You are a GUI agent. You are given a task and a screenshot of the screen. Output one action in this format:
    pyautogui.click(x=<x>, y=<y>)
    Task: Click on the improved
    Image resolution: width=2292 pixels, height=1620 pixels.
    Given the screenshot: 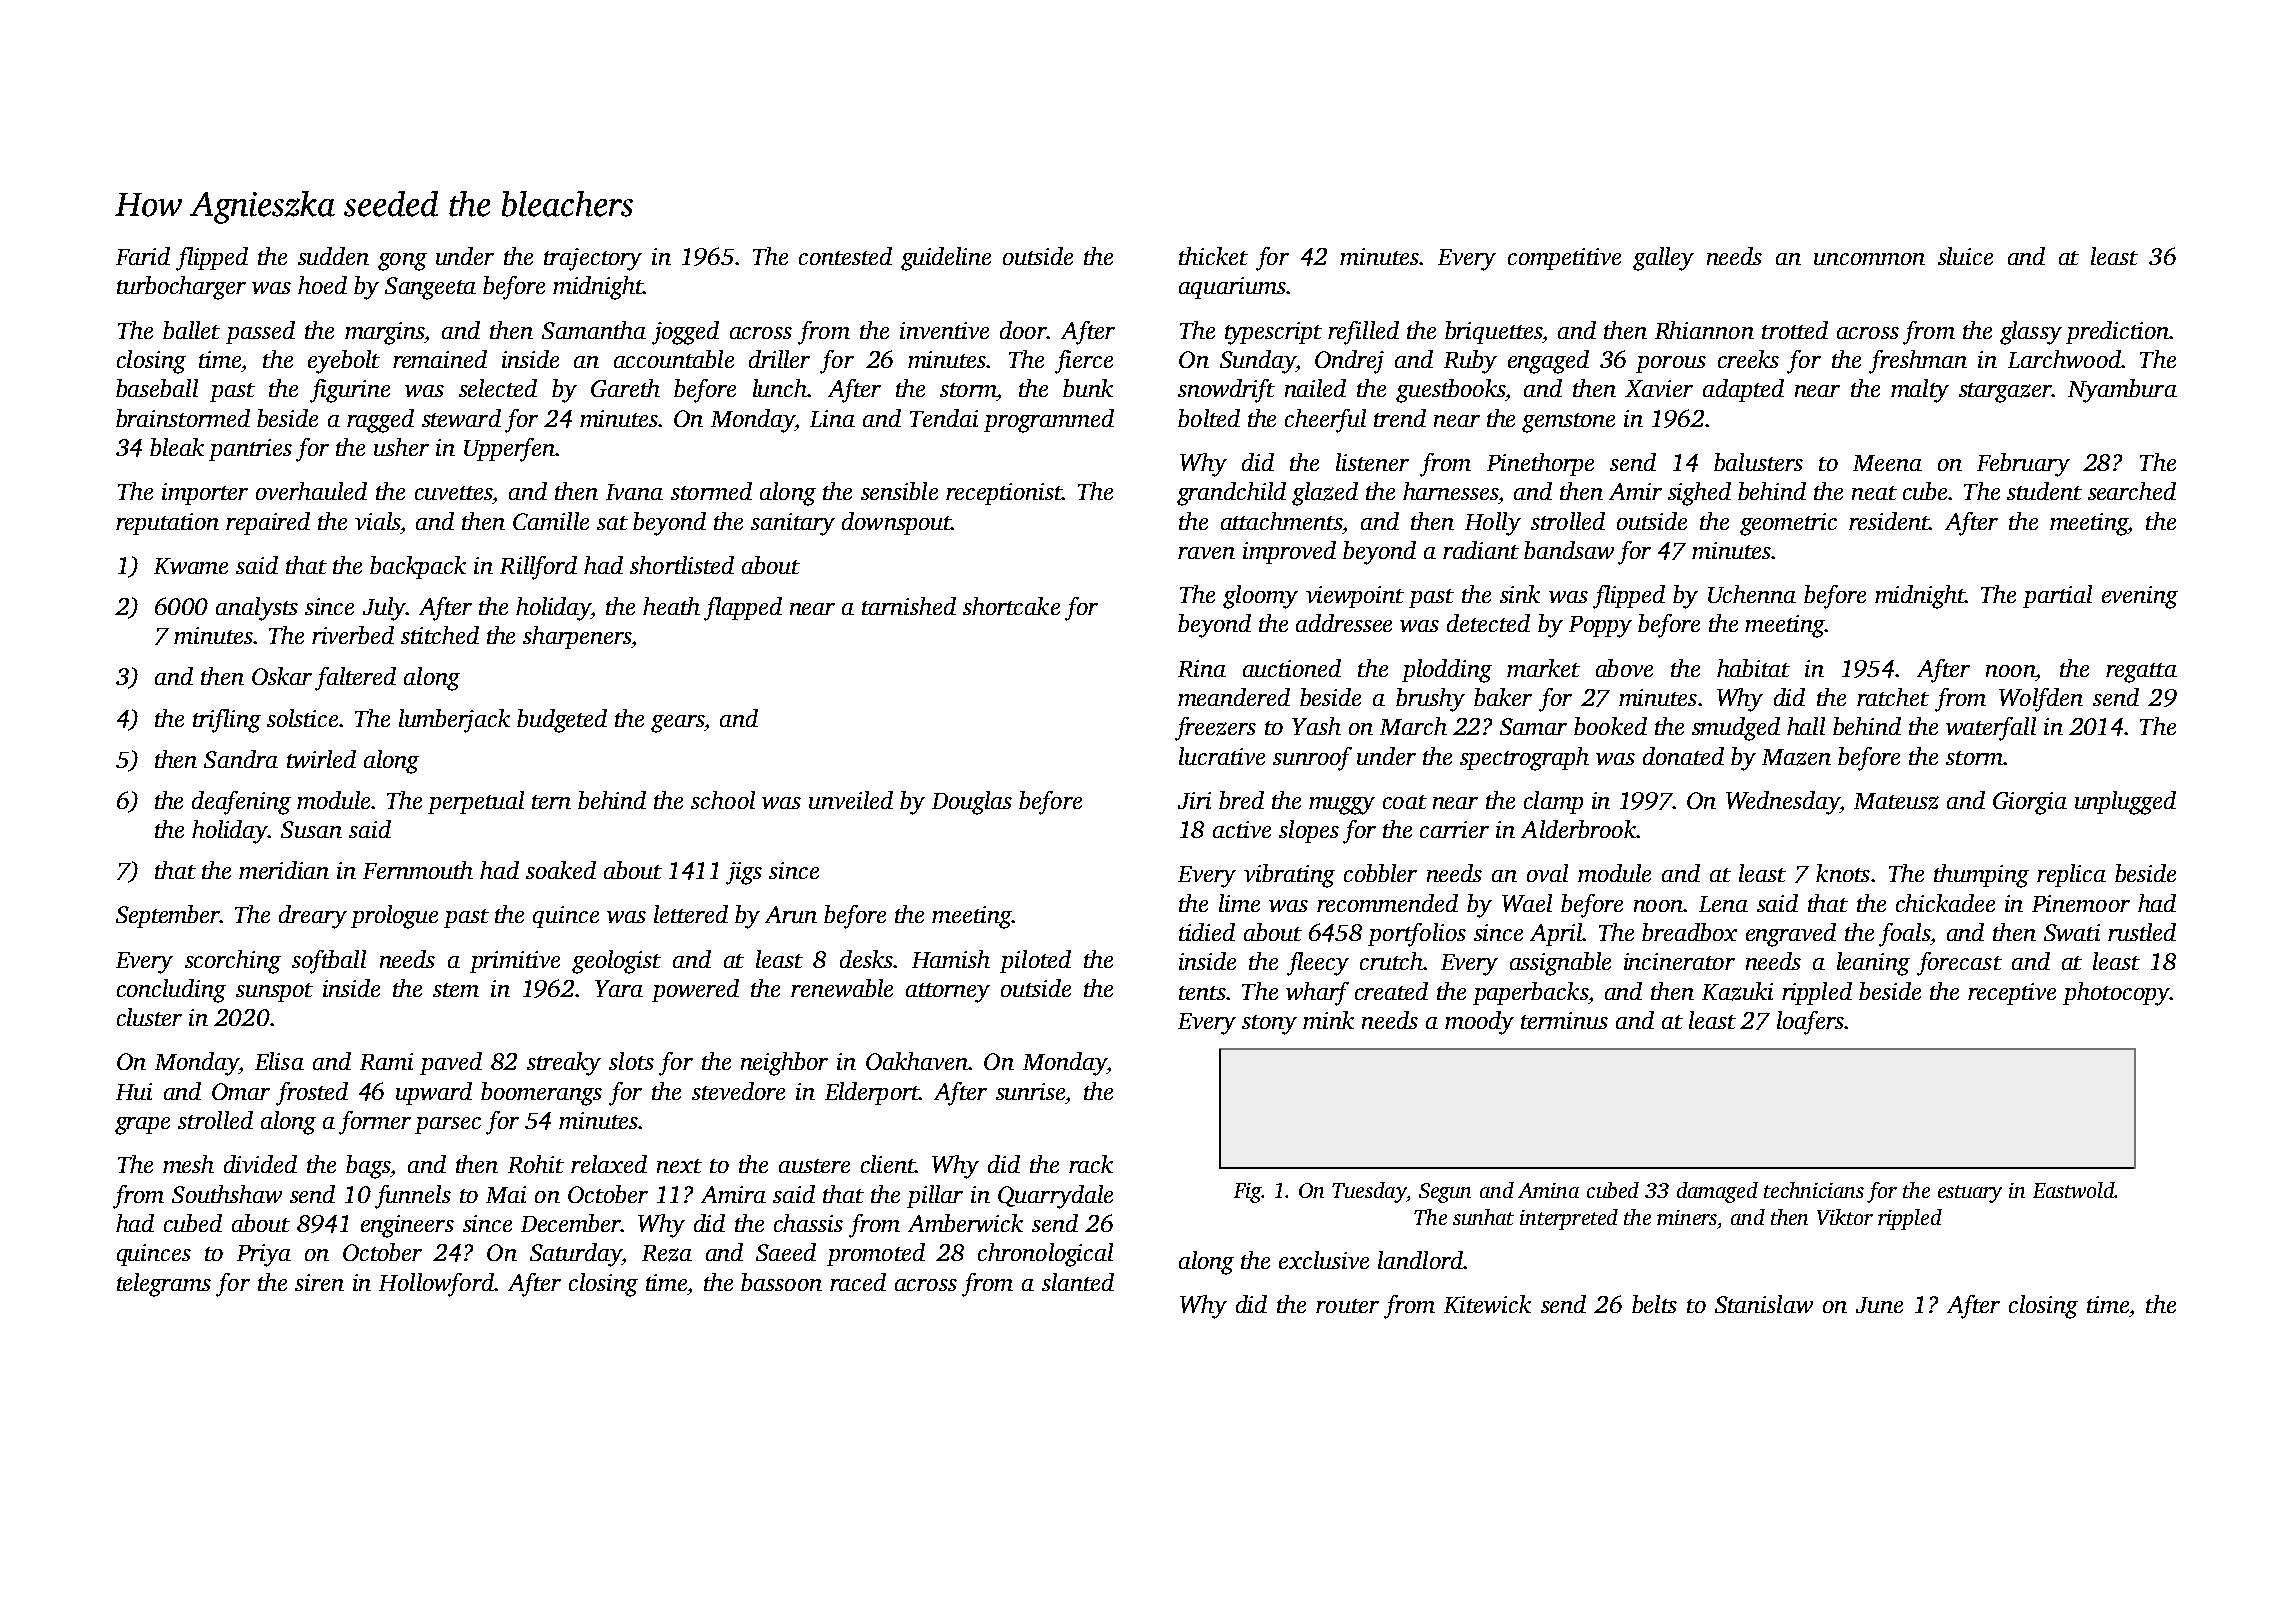 What is the action you would take?
    pyautogui.click(x=1289, y=552)
